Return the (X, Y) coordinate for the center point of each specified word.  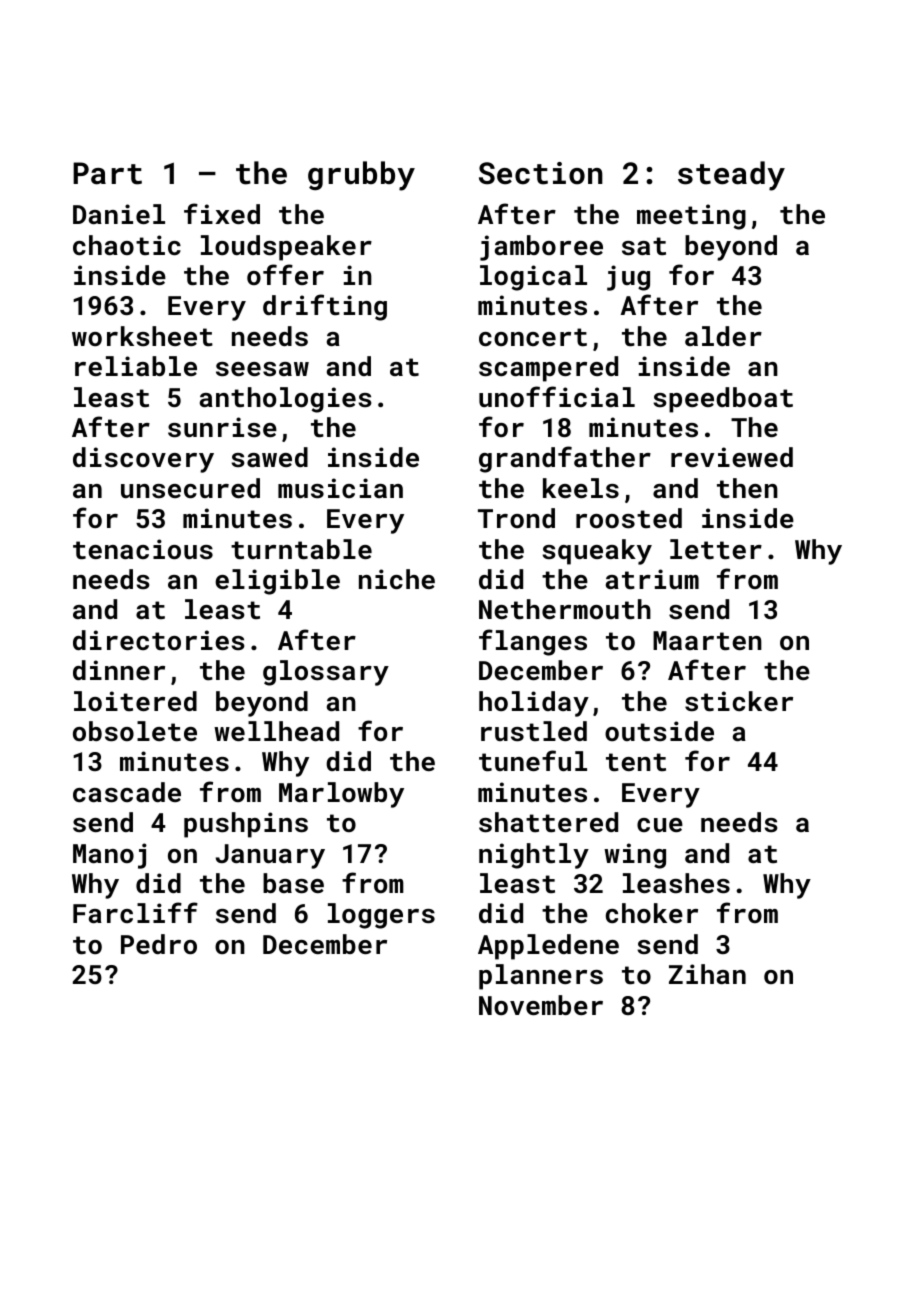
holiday (534, 704)
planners (541, 977)
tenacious (143, 549)
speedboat (723, 400)
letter (716, 549)
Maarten (707, 641)
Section (541, 173)
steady (731, 176)
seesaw (262, 369)
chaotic (127, 245)
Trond (516, 518)
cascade (127, 792)
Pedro (159, 944)
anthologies (285, 400)
